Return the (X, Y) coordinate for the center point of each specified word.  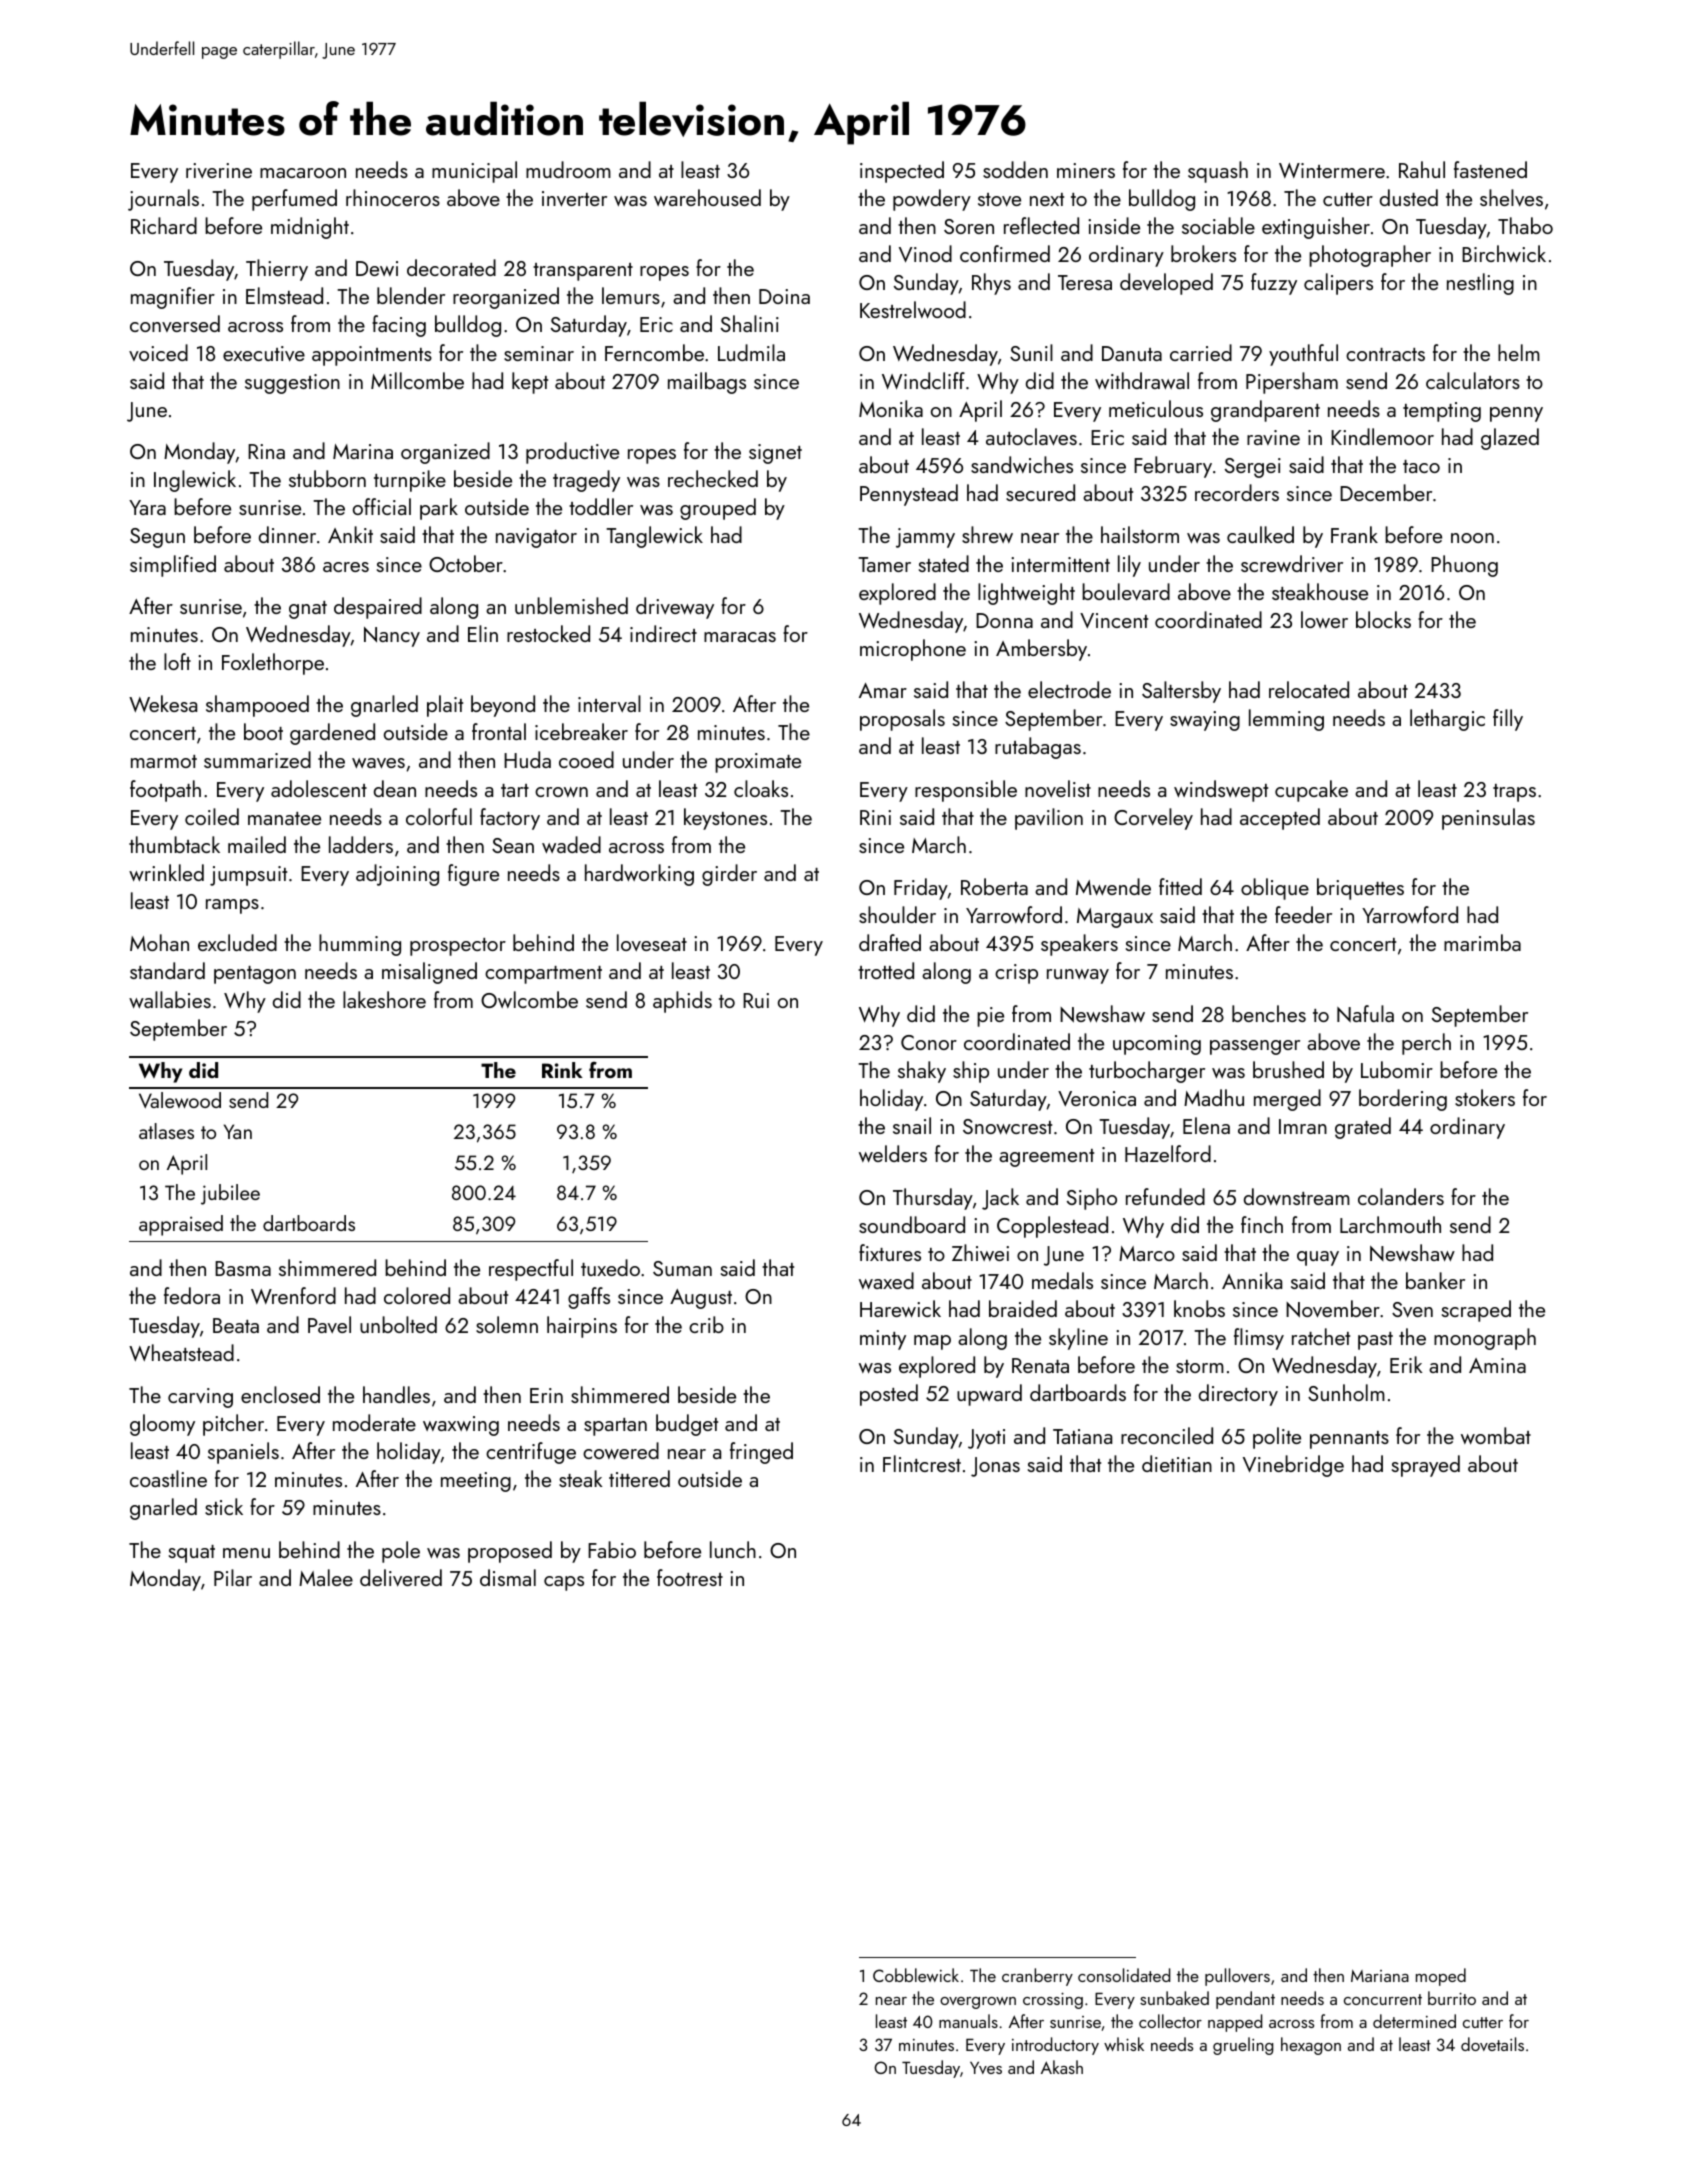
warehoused (707, 197)
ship (971, 1072)
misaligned (429, 973)
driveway (675, 608)
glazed (1510, 439)
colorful (439, 816)
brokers (1203, 253)
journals (163, 200)
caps (564, 1583)
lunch (733, 1549)
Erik (1406, 1364)
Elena (1206, 1125)
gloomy (162, 1425)
